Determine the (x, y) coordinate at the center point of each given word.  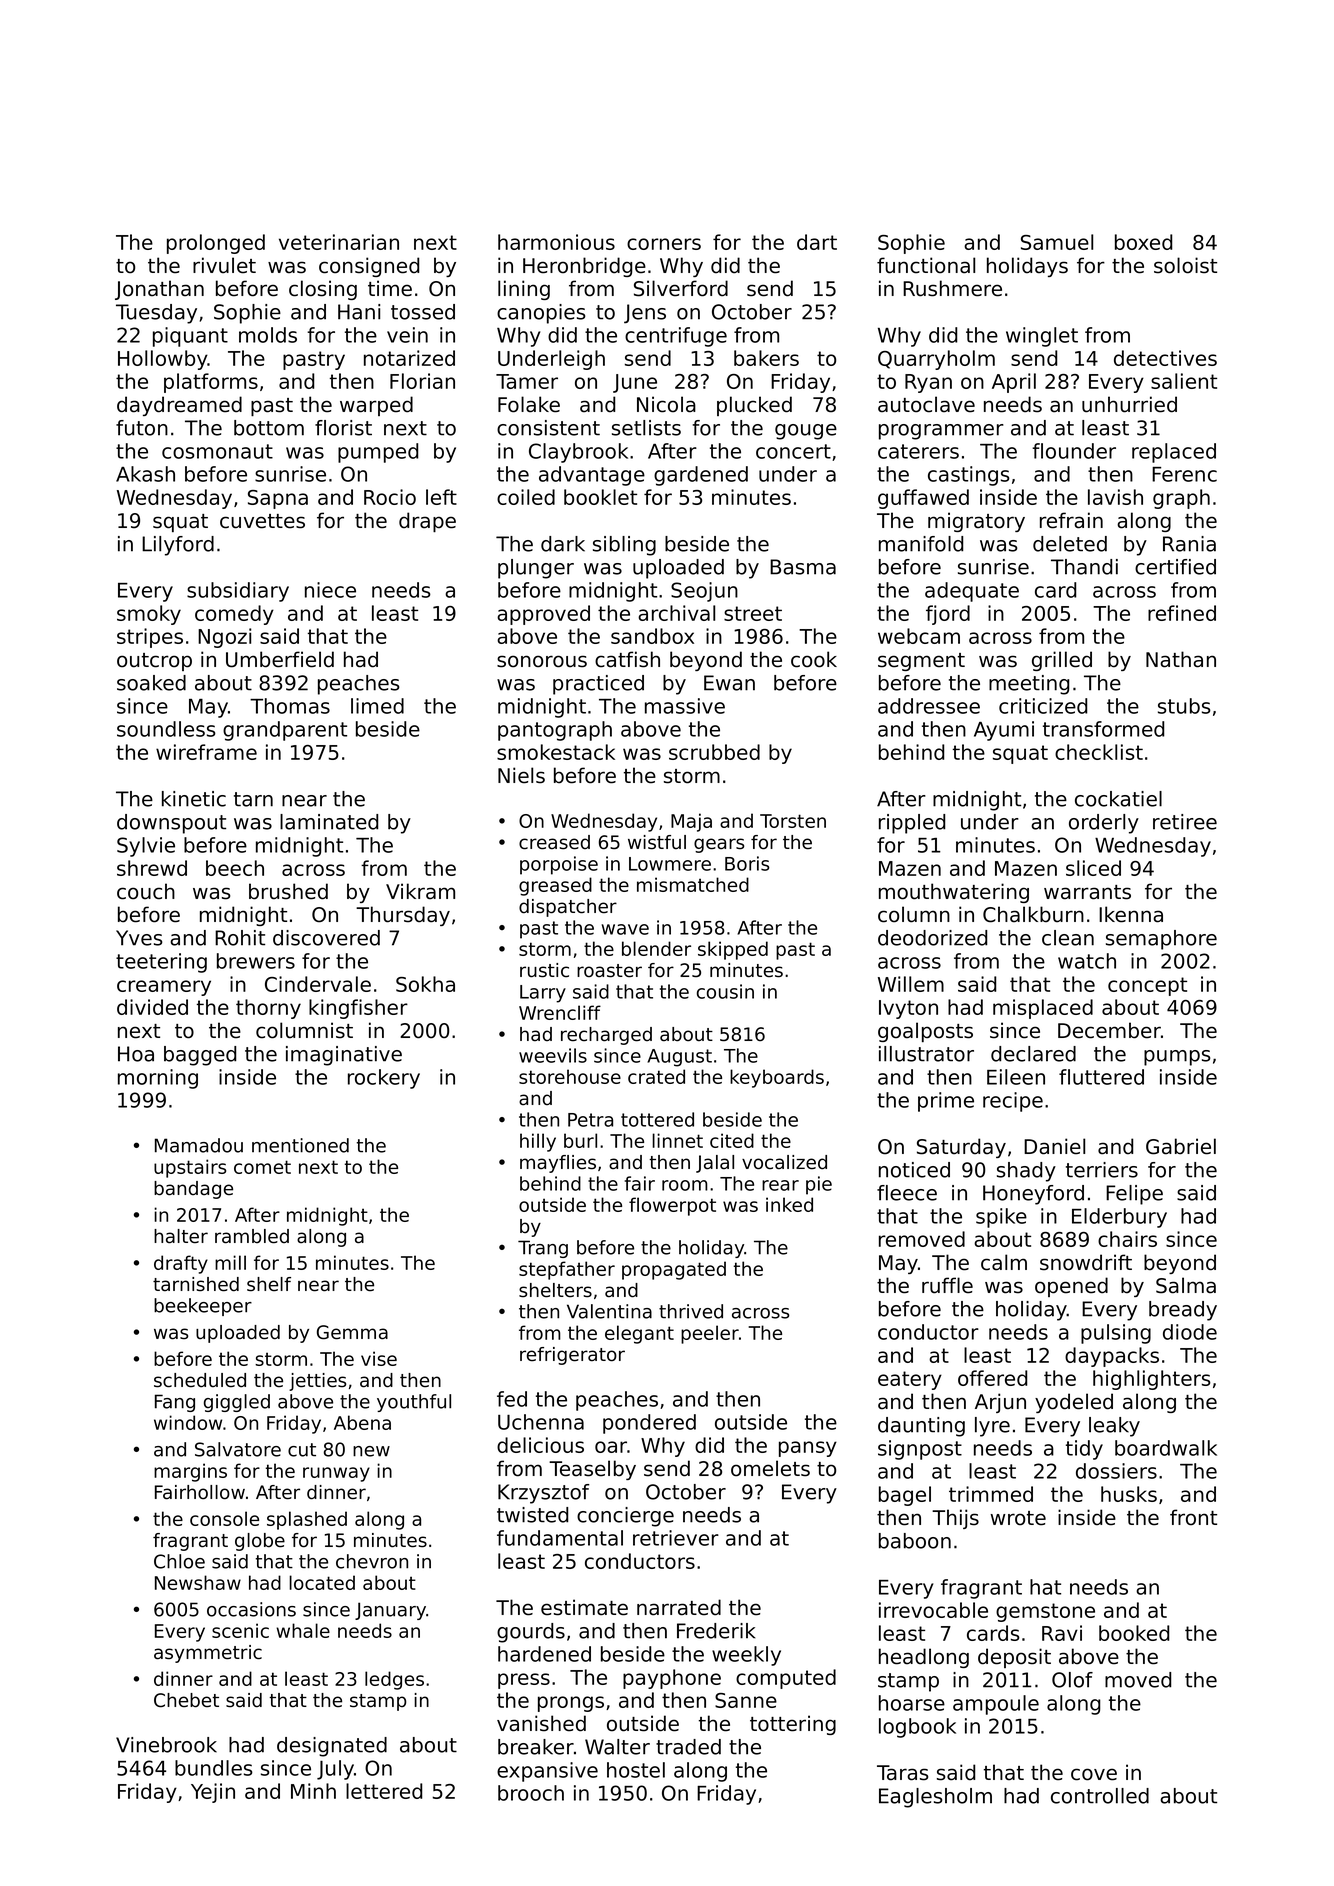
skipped (733, 950)
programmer (941, 432)
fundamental (560, 1538)
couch (146, 891)
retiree (1185, 822)
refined (1182, 613)
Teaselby (592, 1470)
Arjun (1000, 1403)
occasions (251, 1609)
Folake (529, 404)
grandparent (285, 731)
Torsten (793, 821)
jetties (317, 1382)
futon (142, 428)
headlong (924, 1658)
